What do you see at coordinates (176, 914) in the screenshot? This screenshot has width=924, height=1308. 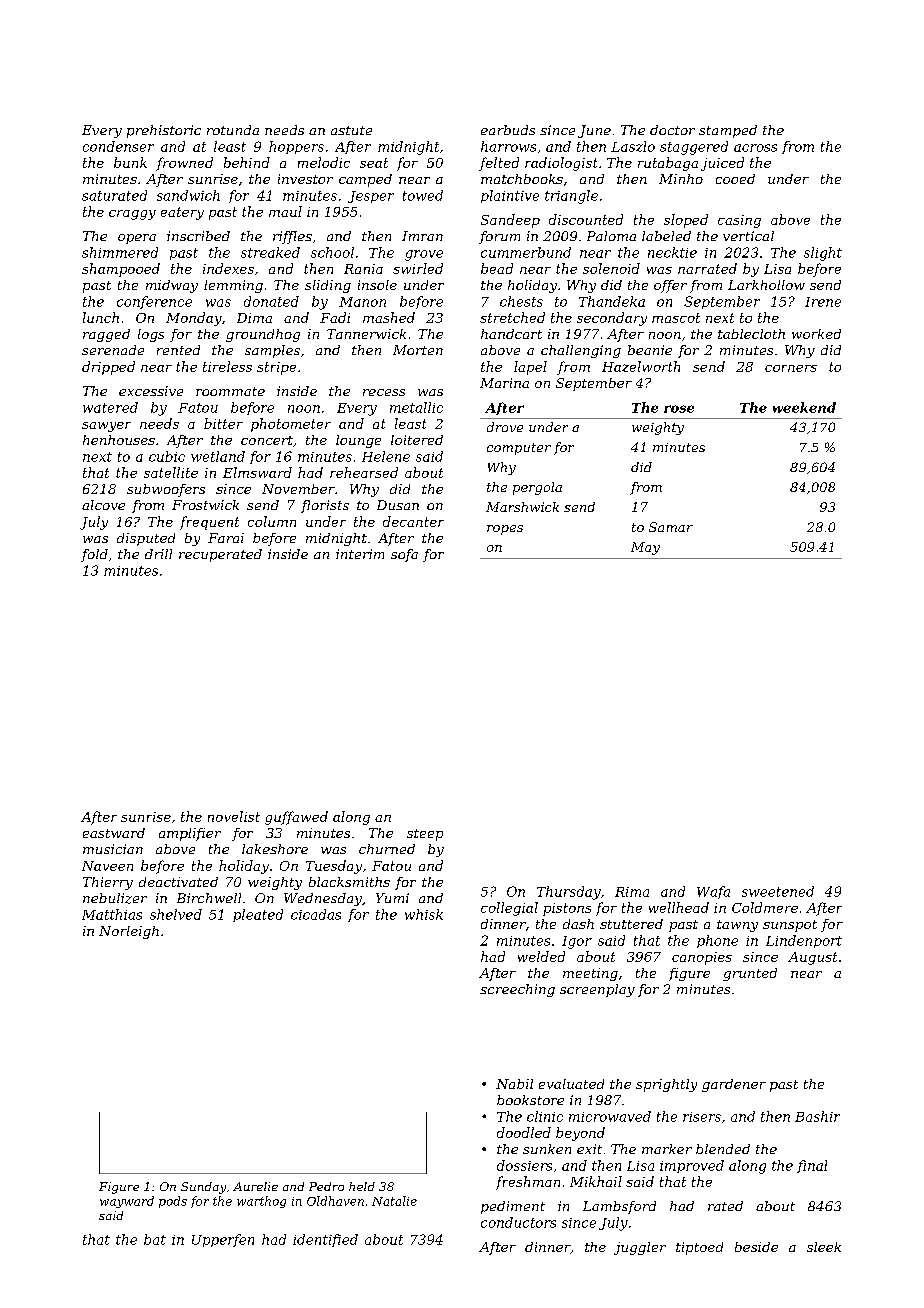 I see `shelved` at bounding box center [176, 914].
